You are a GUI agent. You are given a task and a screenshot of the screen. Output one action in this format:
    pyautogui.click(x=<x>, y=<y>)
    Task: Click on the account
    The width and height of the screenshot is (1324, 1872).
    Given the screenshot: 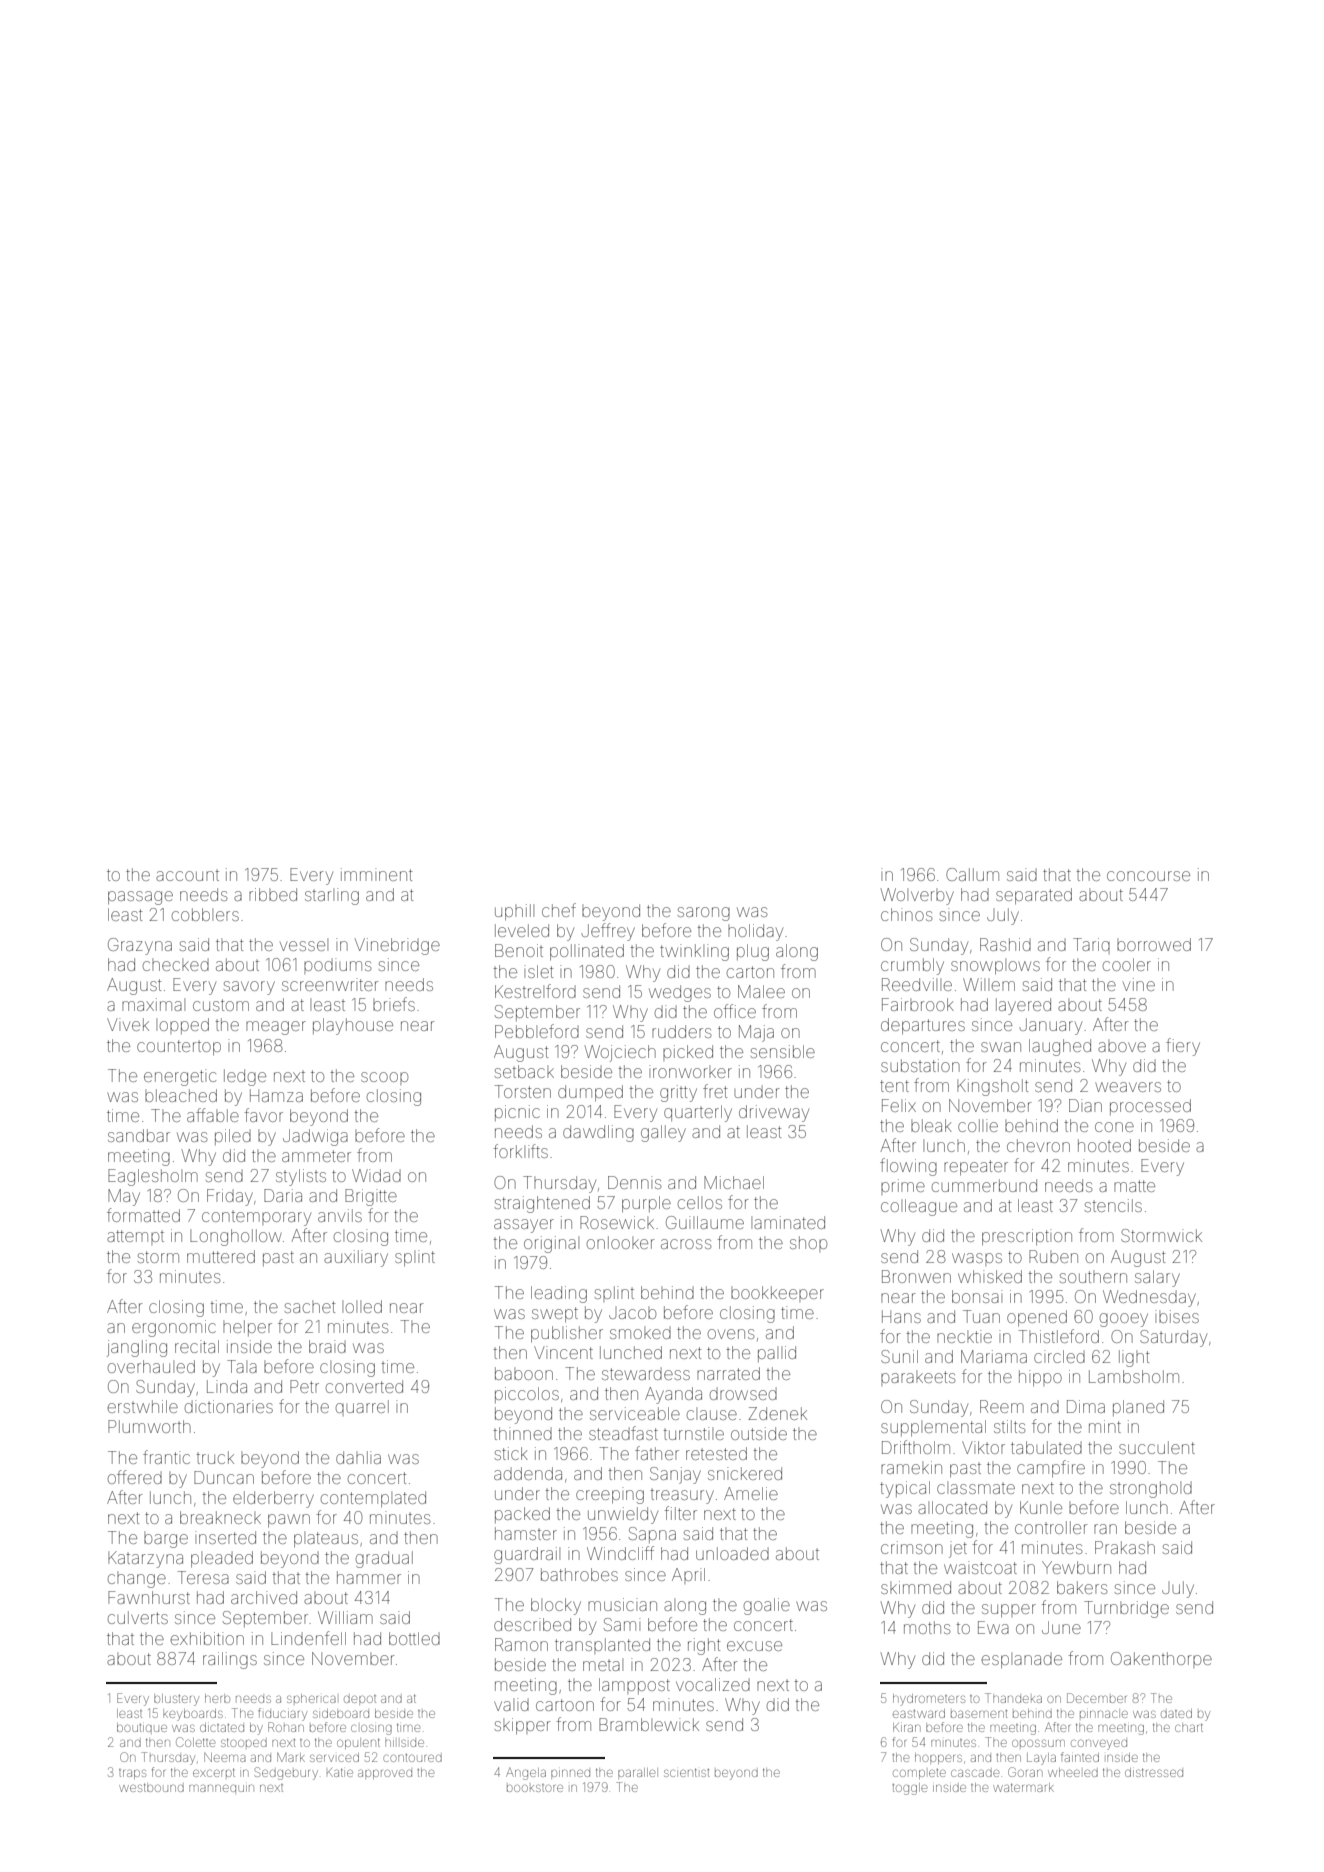 What is the action you would take?
    pyautogui.click(x=187, y=876)
